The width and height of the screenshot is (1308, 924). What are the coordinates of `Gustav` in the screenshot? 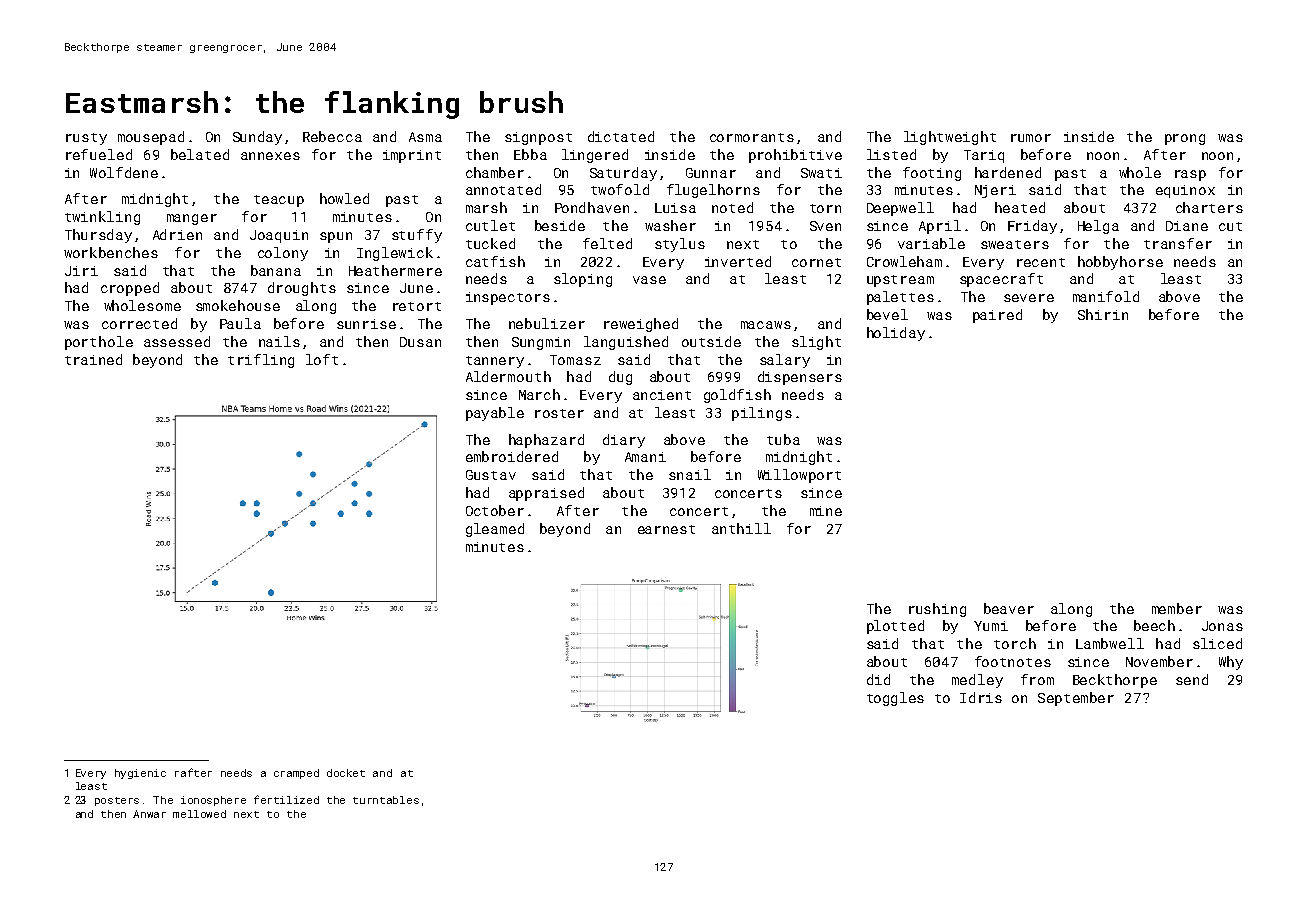 It's located at (491, 475).
